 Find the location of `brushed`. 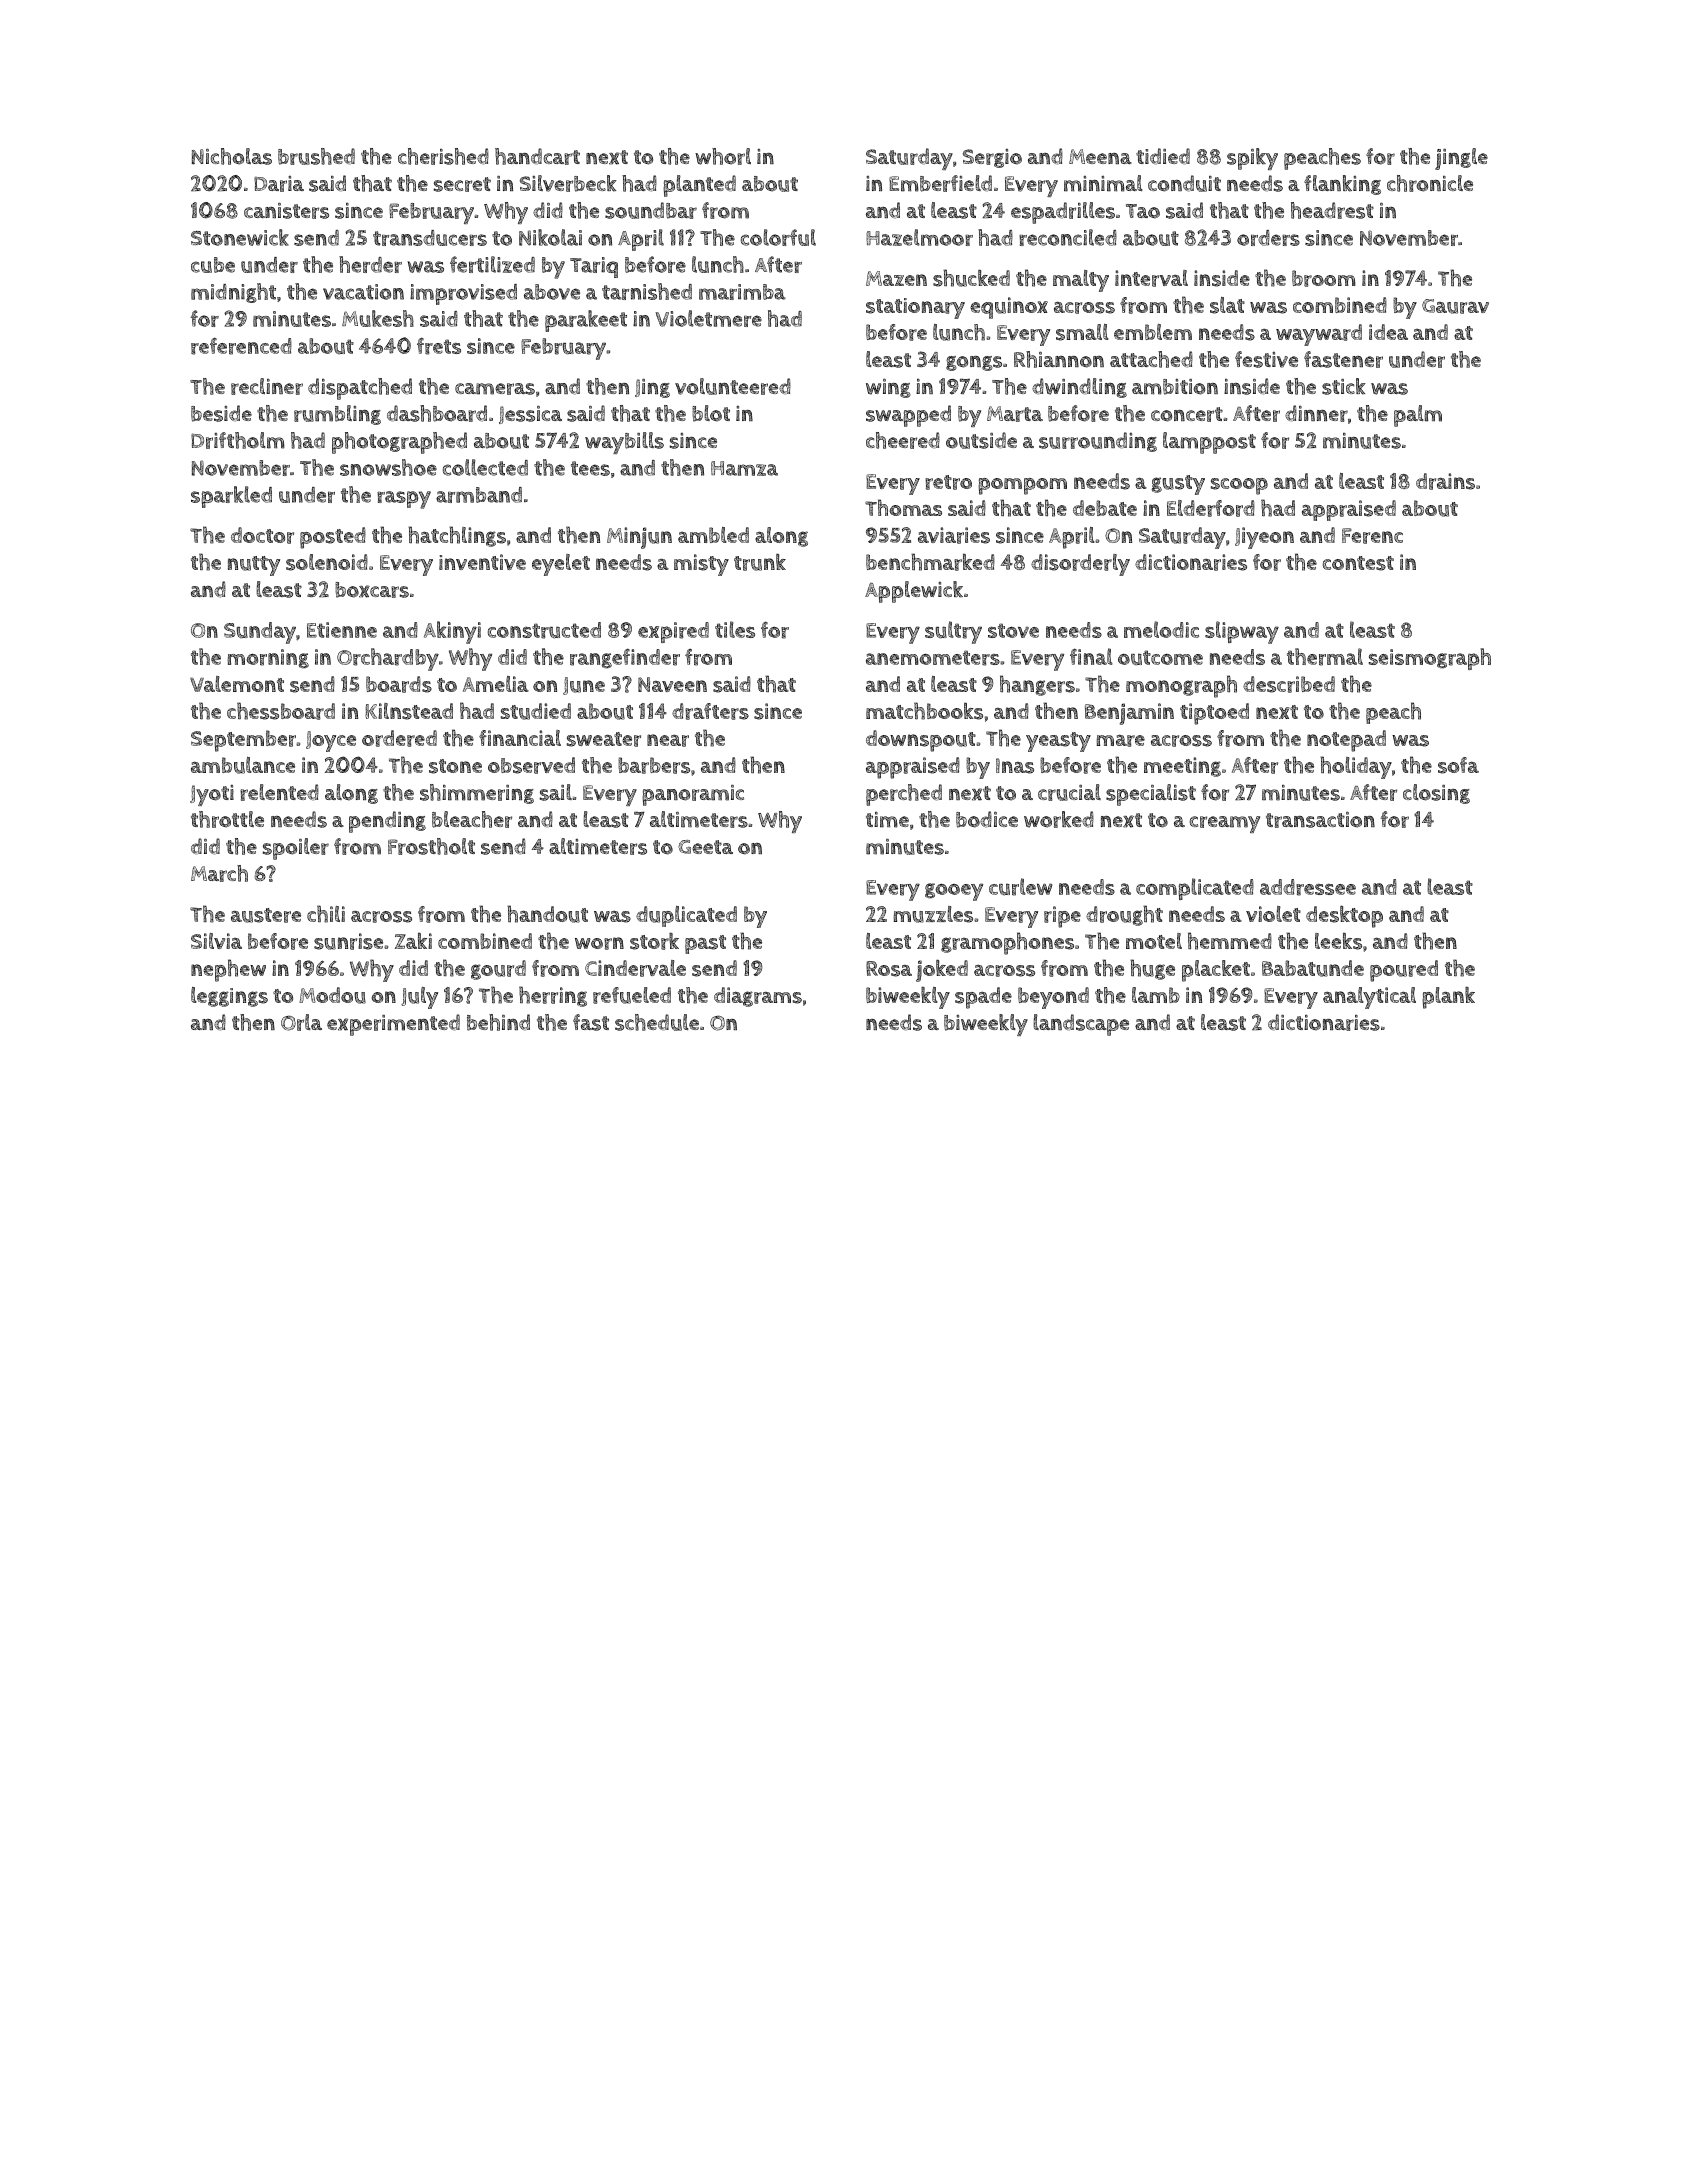

brushed is located at coordinates (316, 156).
